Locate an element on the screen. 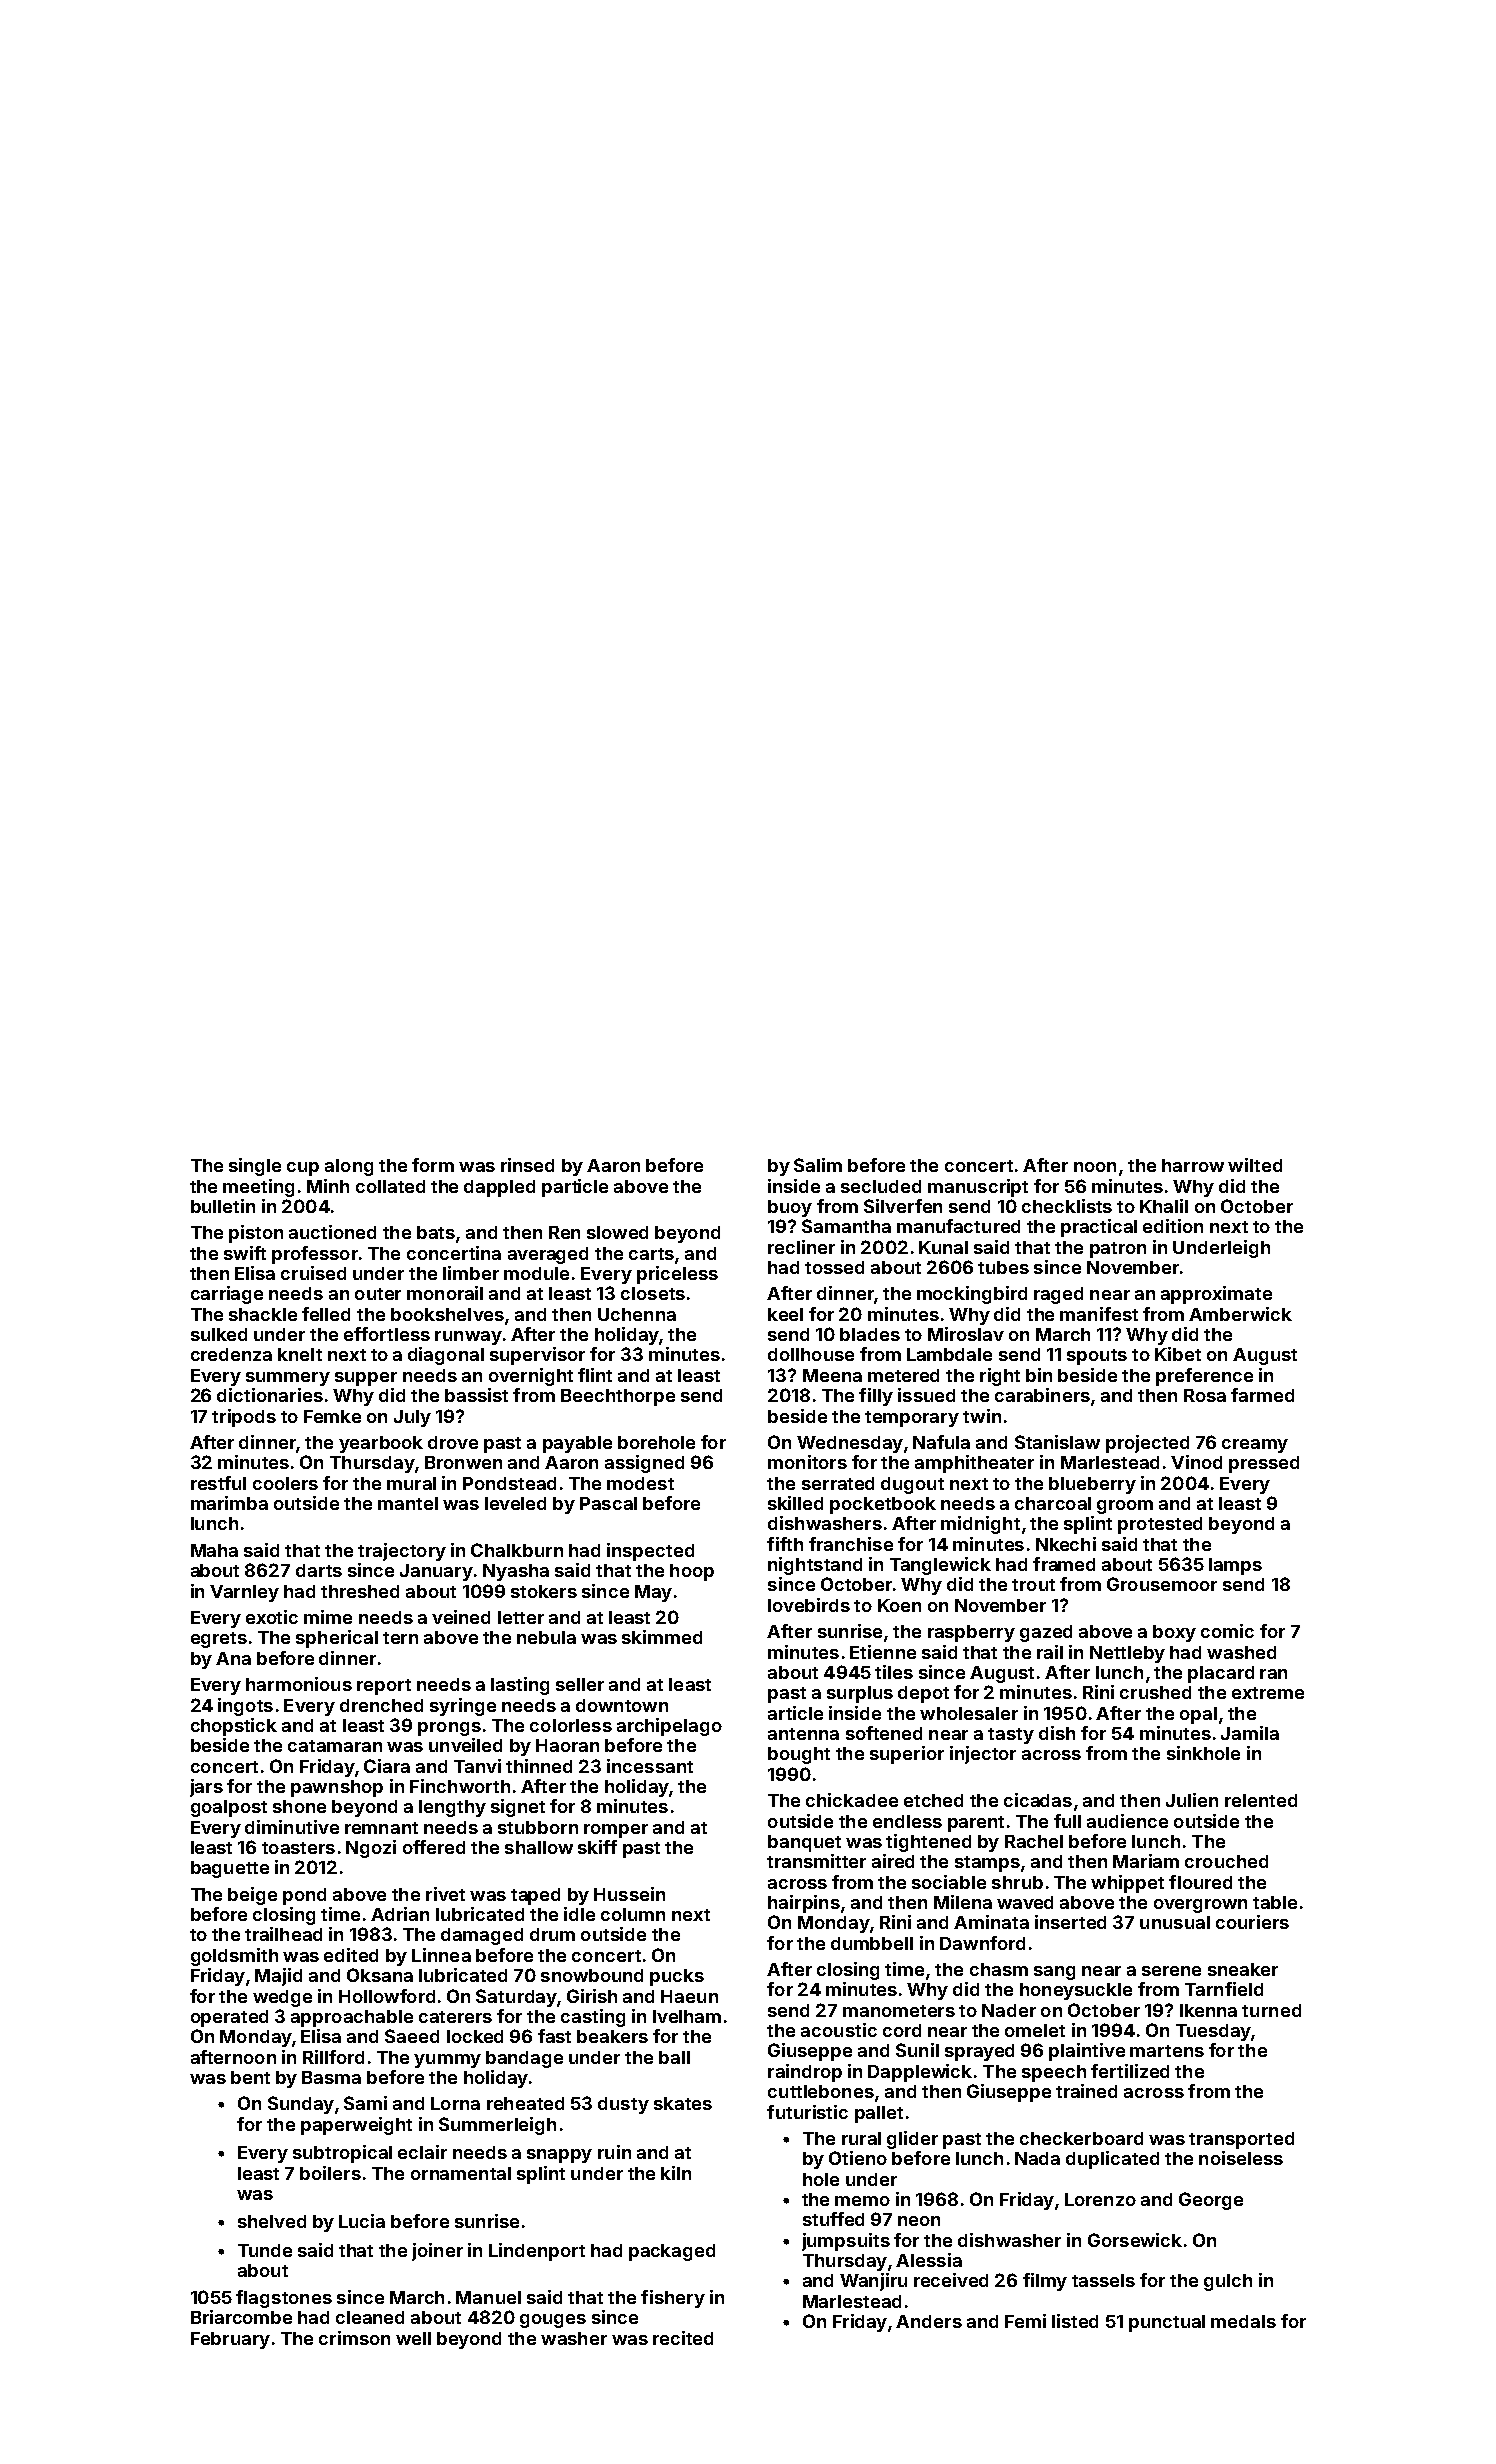 The image size is (1496, 2464). stuffed is located at coordinates (833, 2219).
